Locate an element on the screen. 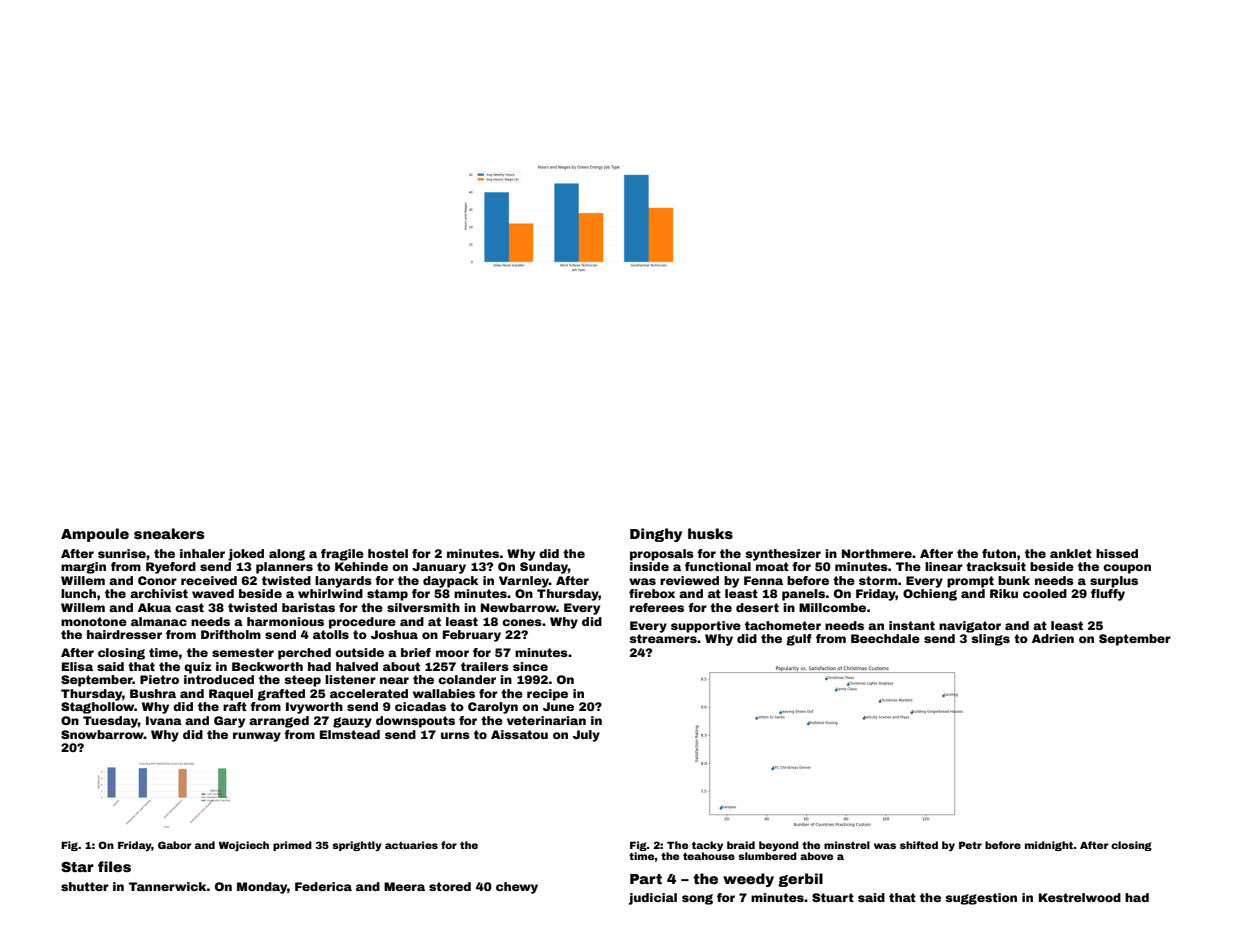 The height and width of the screenshot is (952, 1233). moat is located at coordinates (772, 566).
